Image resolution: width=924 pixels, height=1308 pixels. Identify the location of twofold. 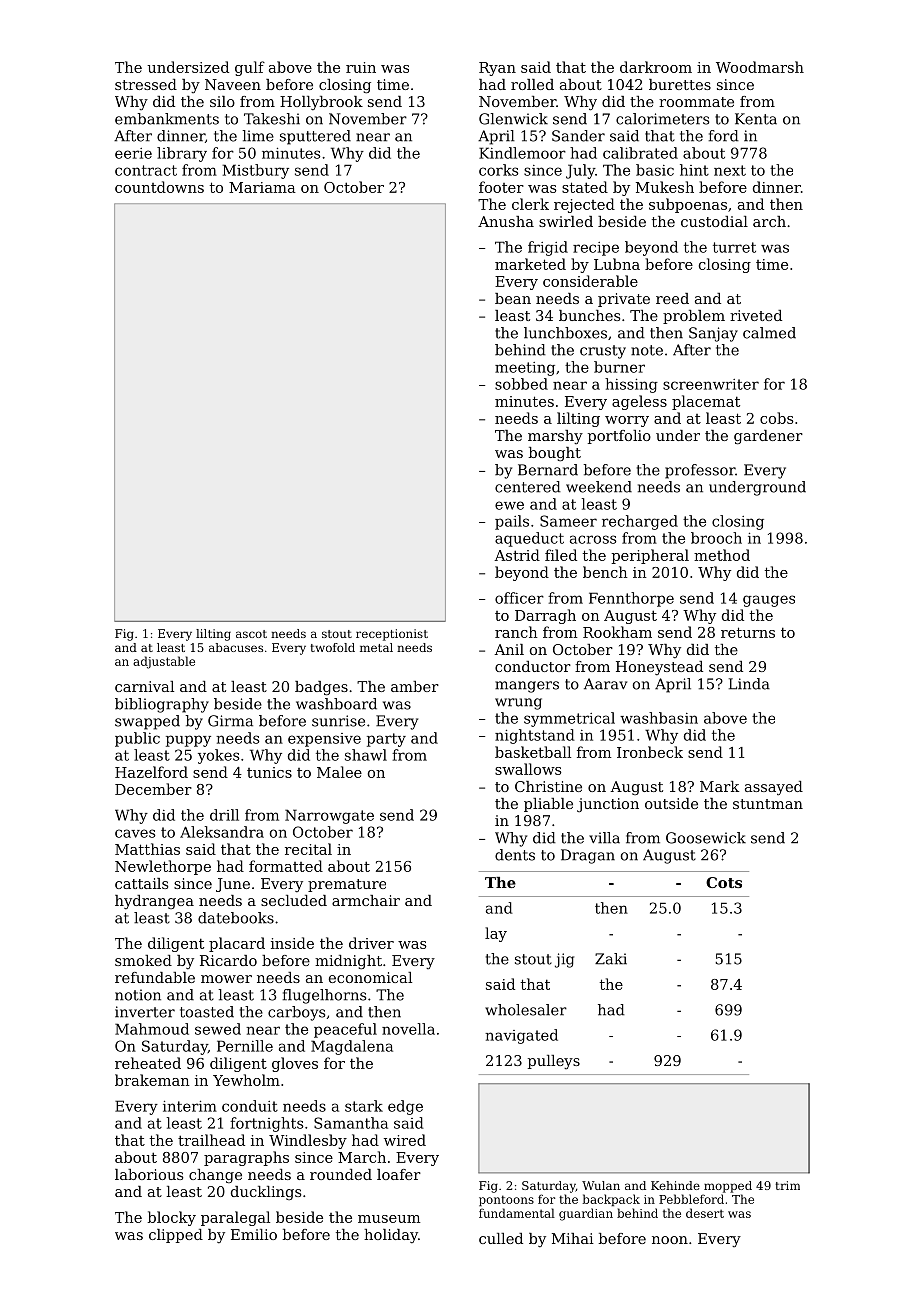
(332, 647).
